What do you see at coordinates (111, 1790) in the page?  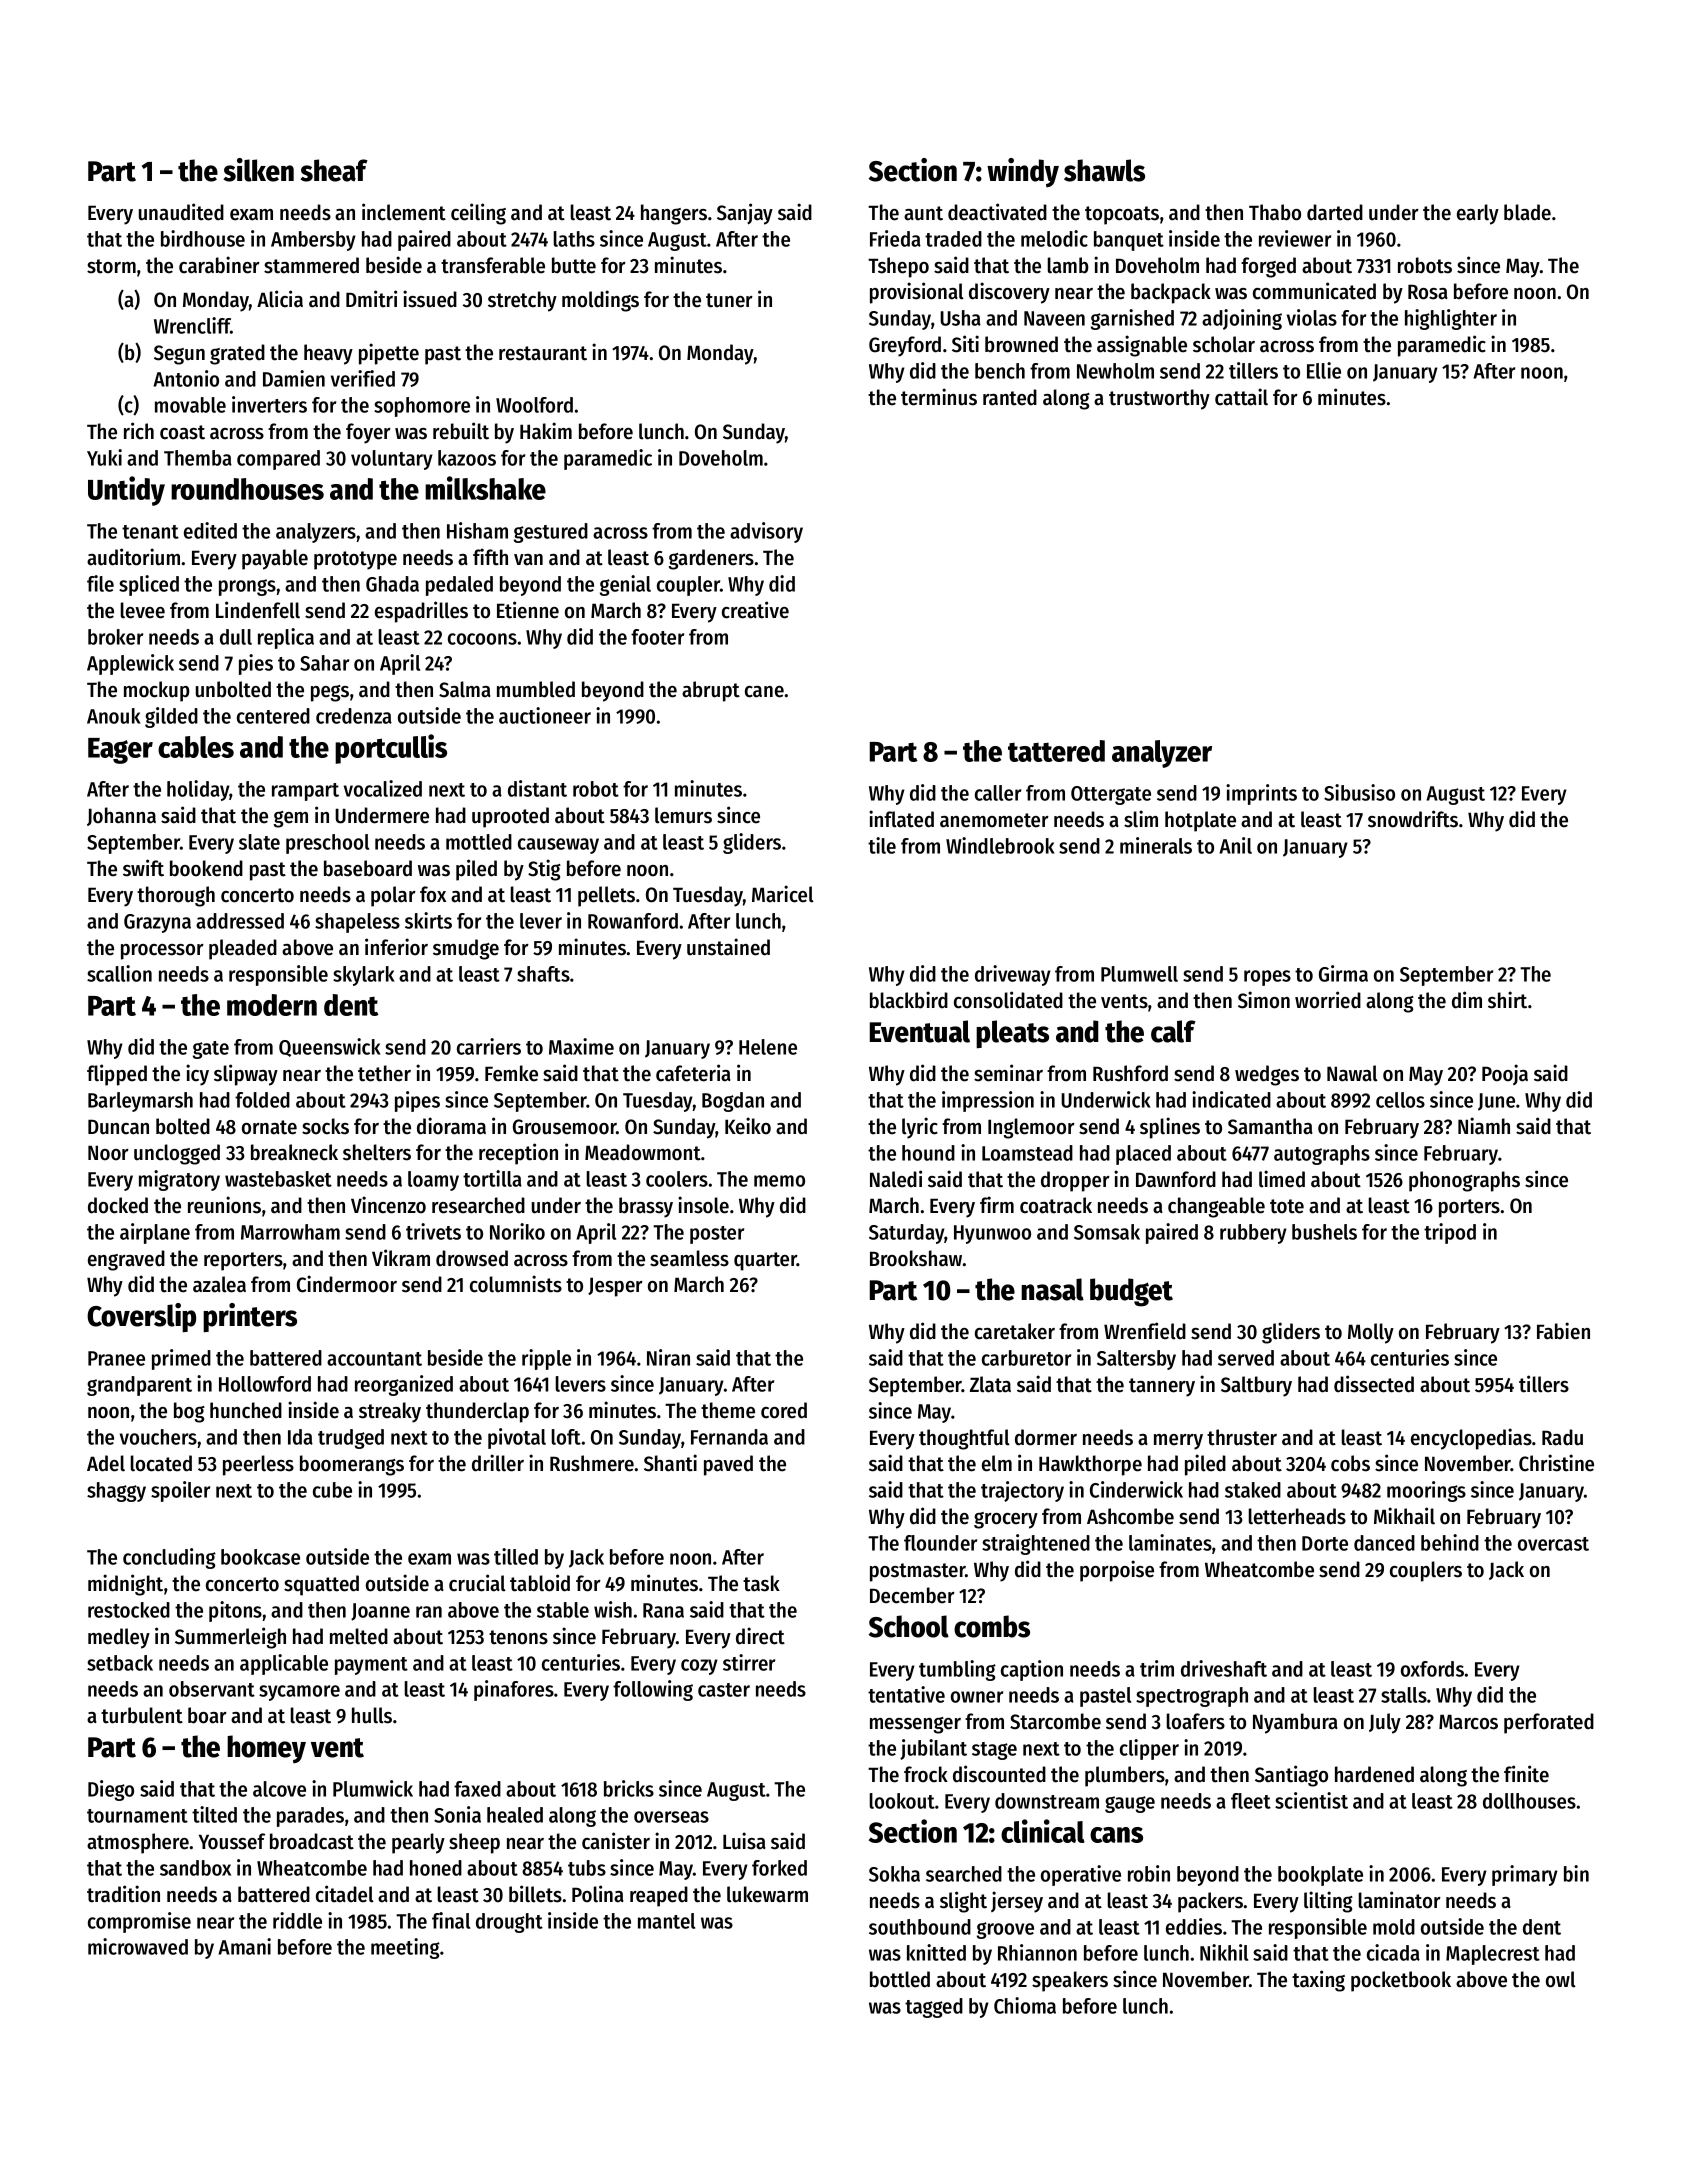 I see `Diego` at bounding box center [111, 1790].
